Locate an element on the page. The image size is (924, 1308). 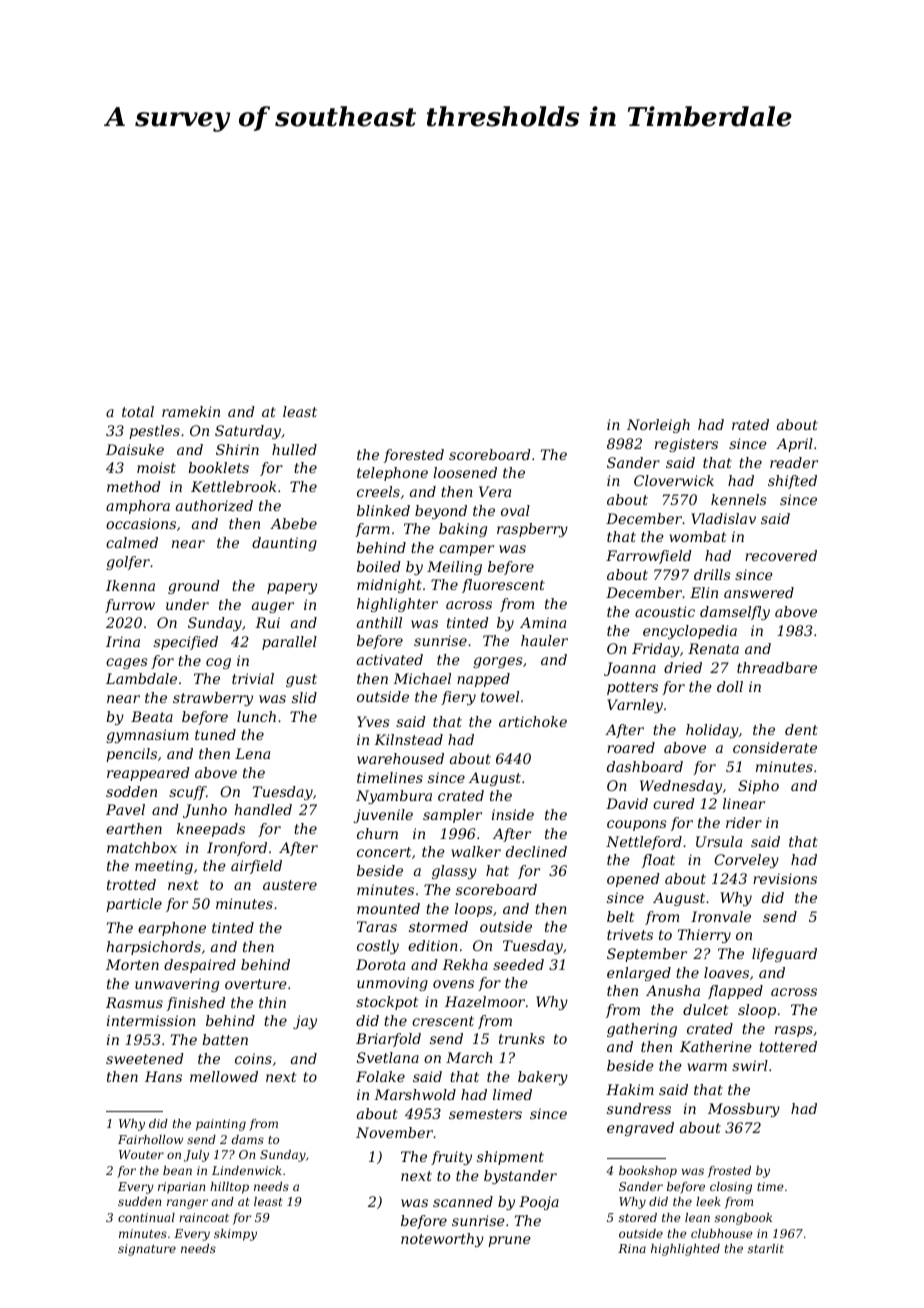
raspberry is located at coordinates (532, 530).
